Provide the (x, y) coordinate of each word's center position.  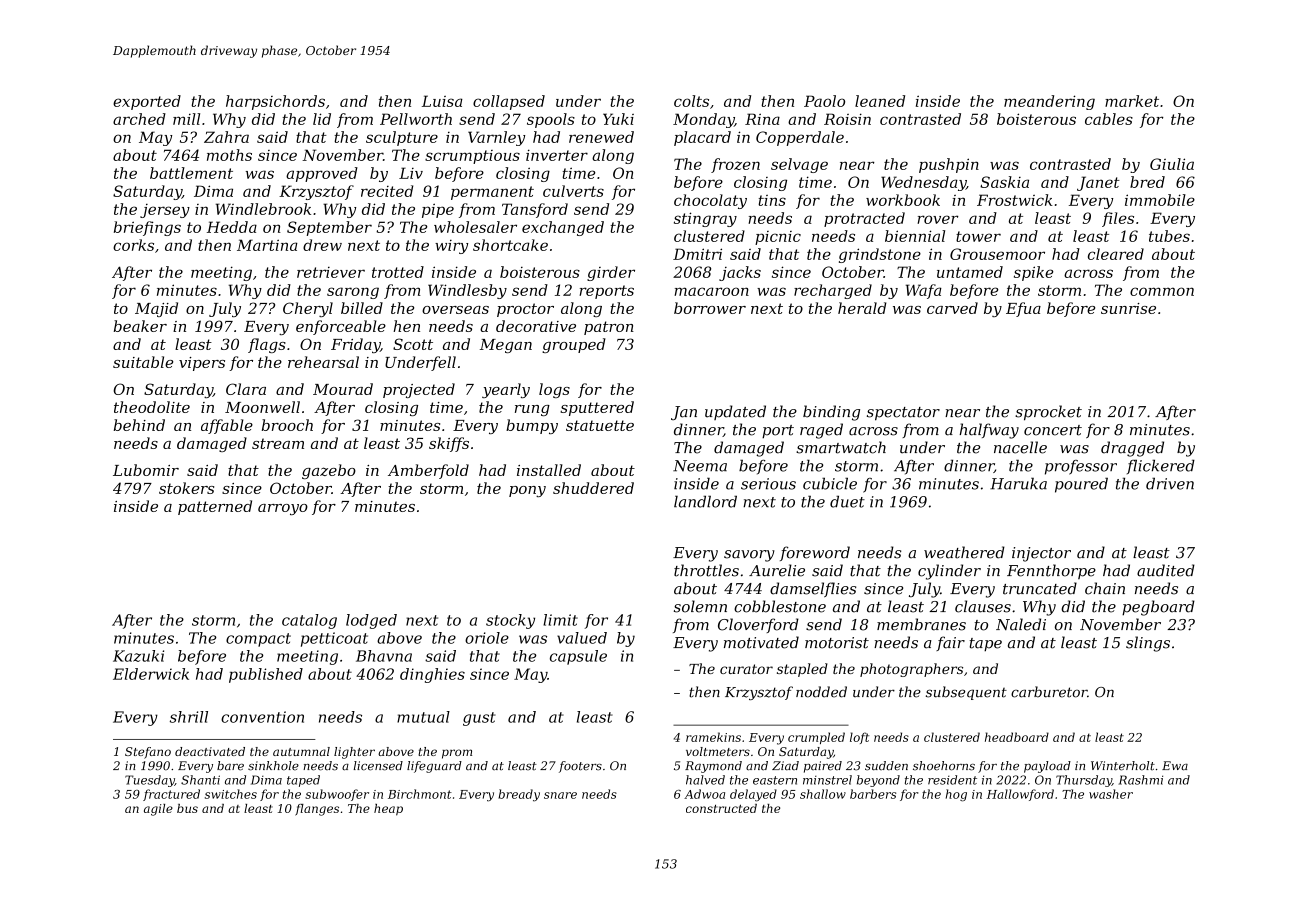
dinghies (432, 675)
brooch (287, 425)
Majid (156, 309)
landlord (705, 501)
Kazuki (138, 656)
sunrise (1128, 308)
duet (847, 501)
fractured (171, 795)
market (1132, 101)
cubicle (830, 483)
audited (1166, 570)
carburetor (1049, 692)
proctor (525, 310)
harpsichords (275, 102)
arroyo (283, 509)
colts (691, 101)
